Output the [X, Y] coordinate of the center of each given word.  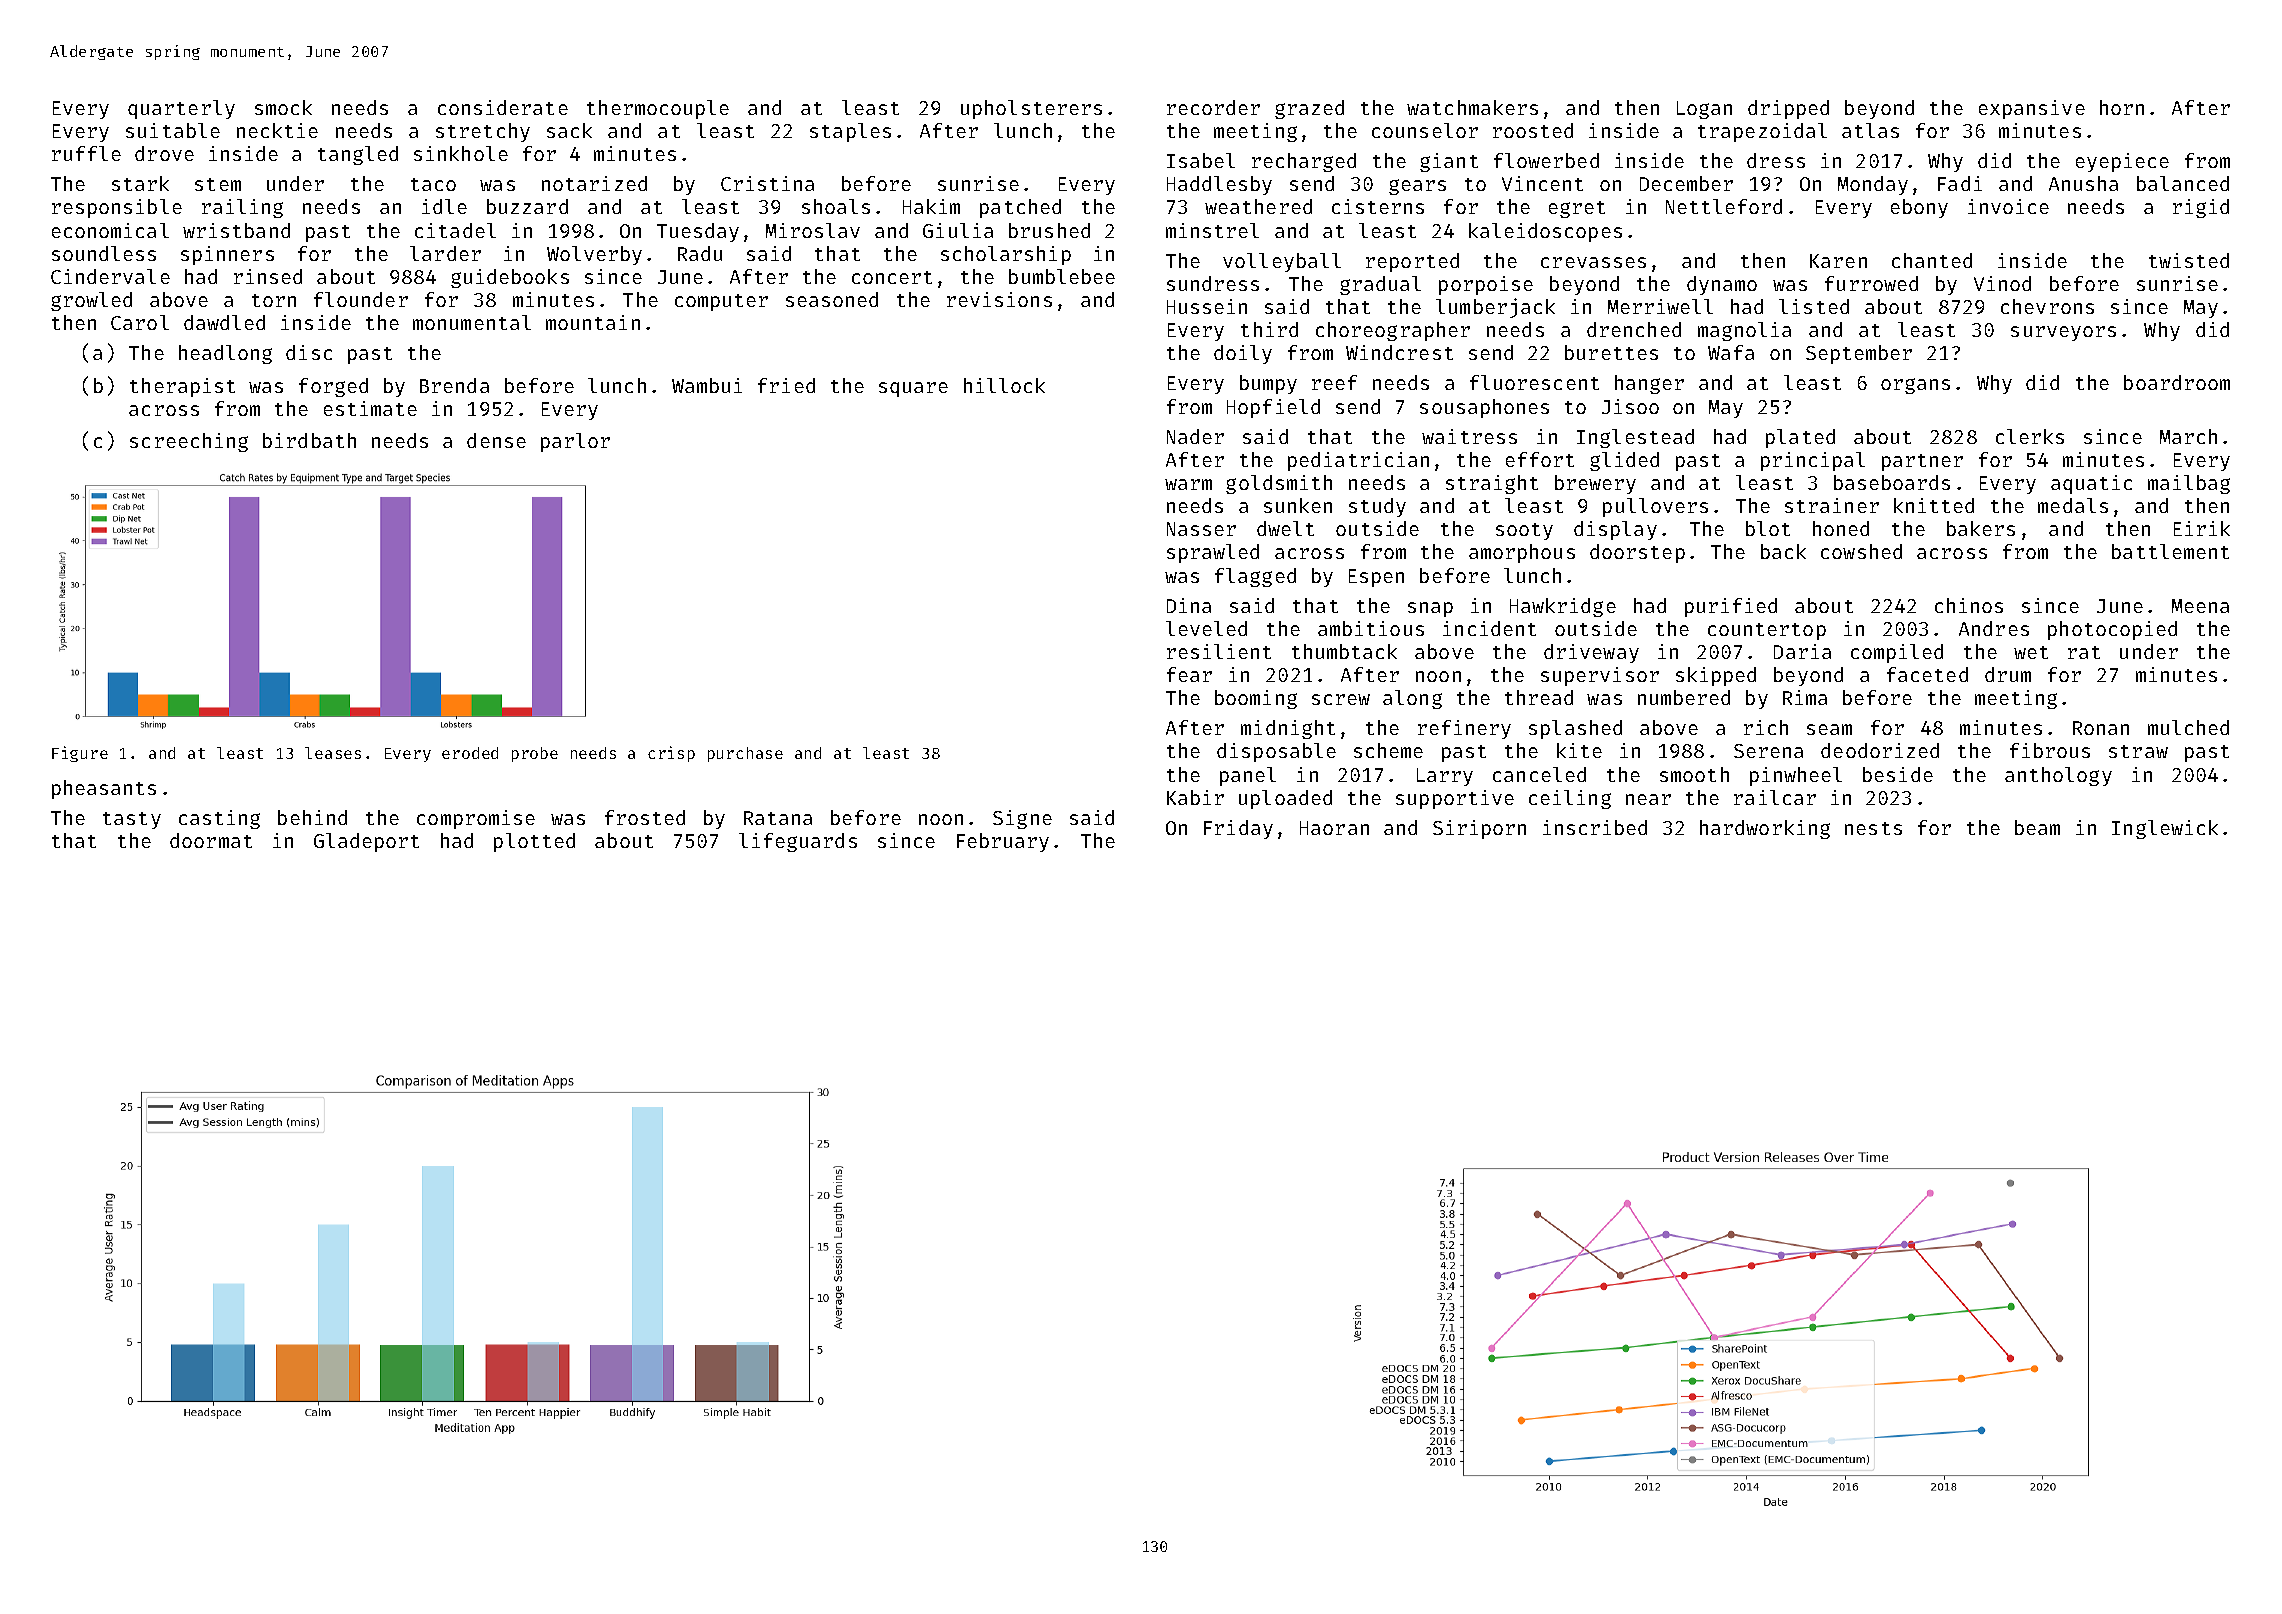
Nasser [1201, 529]
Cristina [767, 183]
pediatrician [1358, 461]
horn [2122, 107]
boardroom [2177, 382]
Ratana [778, 818]
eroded [470, 753]
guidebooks [510, 278]
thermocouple [658, 109]
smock [283, 107]
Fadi [1960, 183]
